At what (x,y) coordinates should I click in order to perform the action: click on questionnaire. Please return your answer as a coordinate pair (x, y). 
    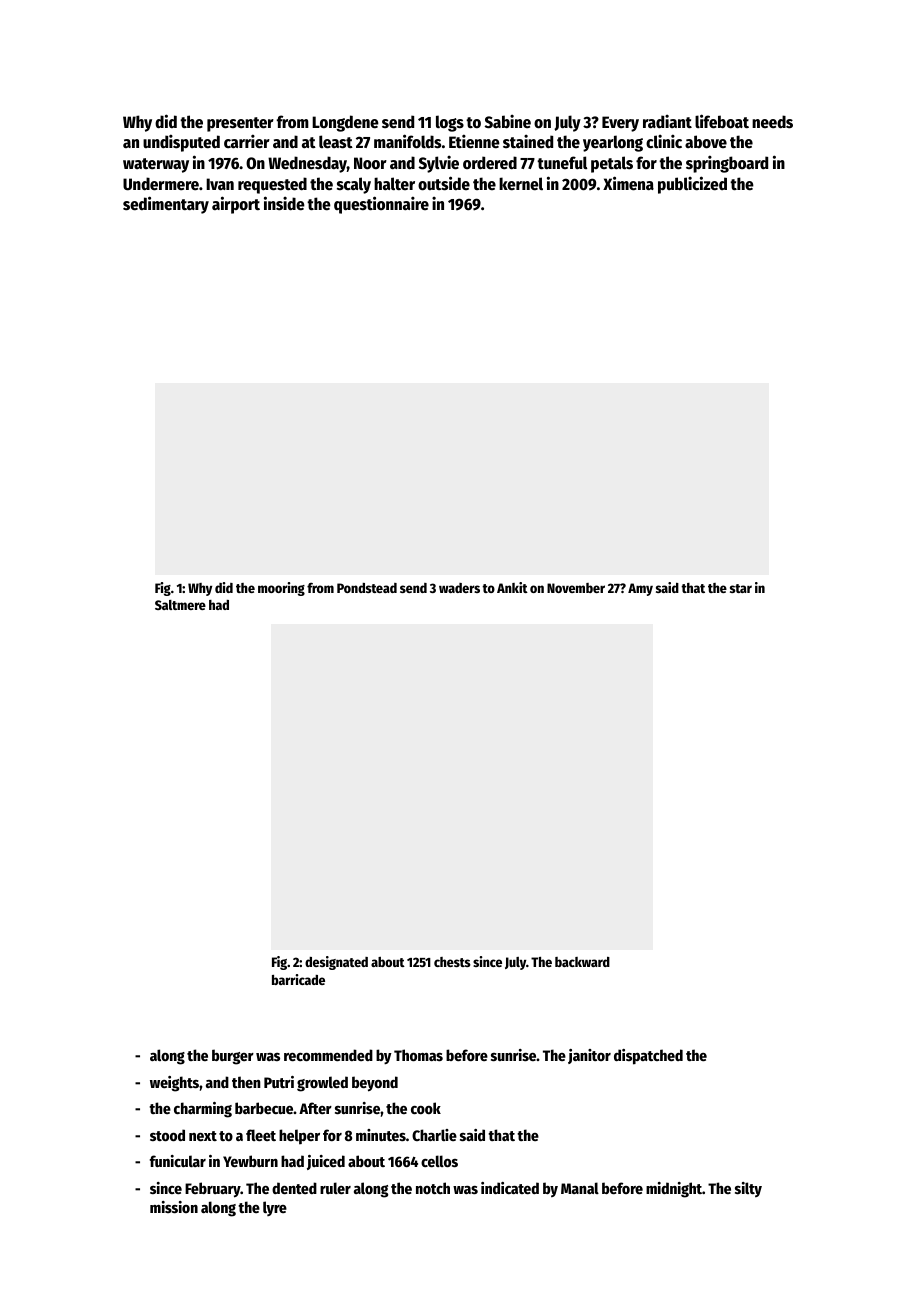
    Looking at the image, I should click on (381, 205).
